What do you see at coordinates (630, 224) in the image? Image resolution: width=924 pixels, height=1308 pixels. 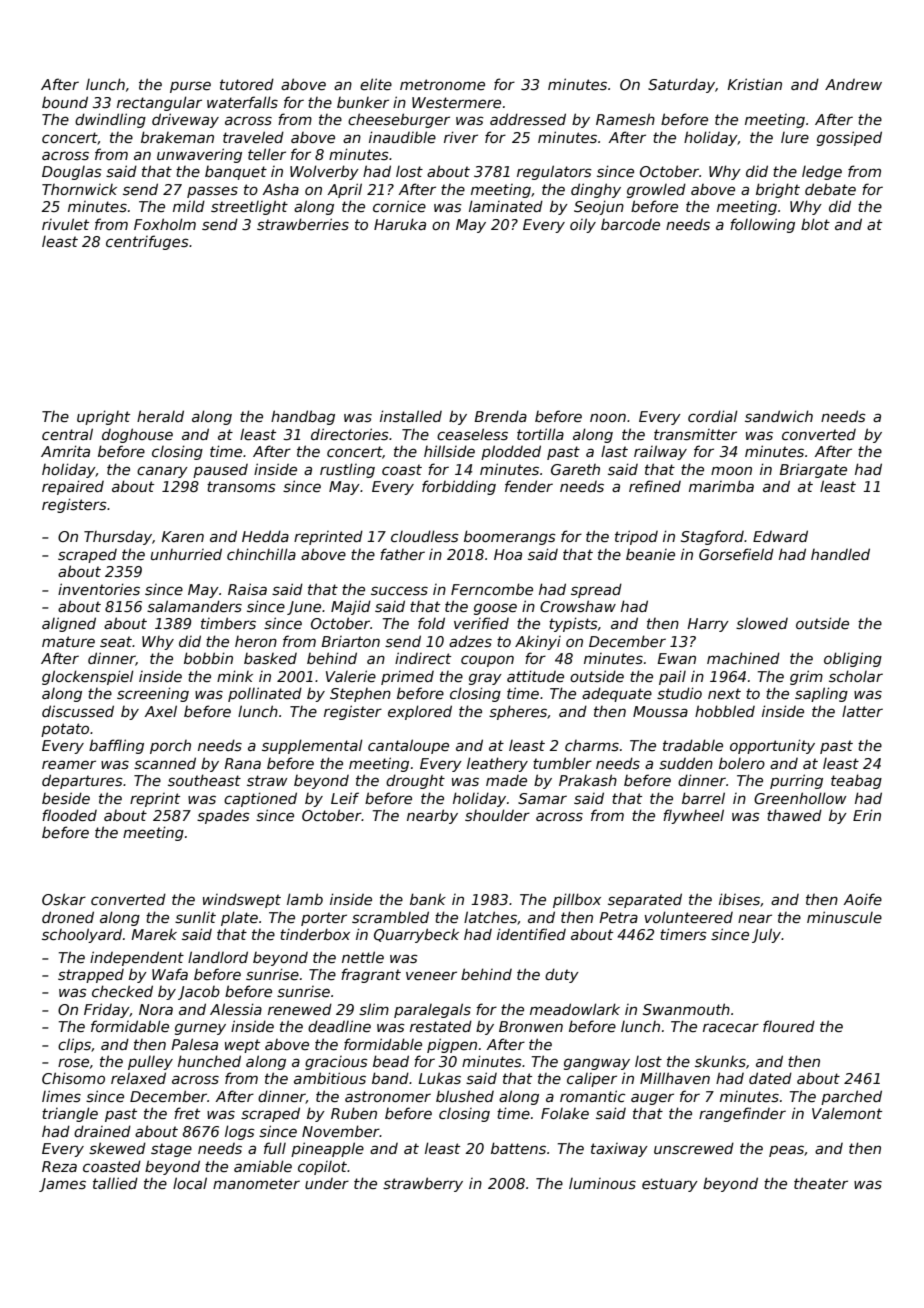 I see `barcode` at bounding box center [630, 224].
